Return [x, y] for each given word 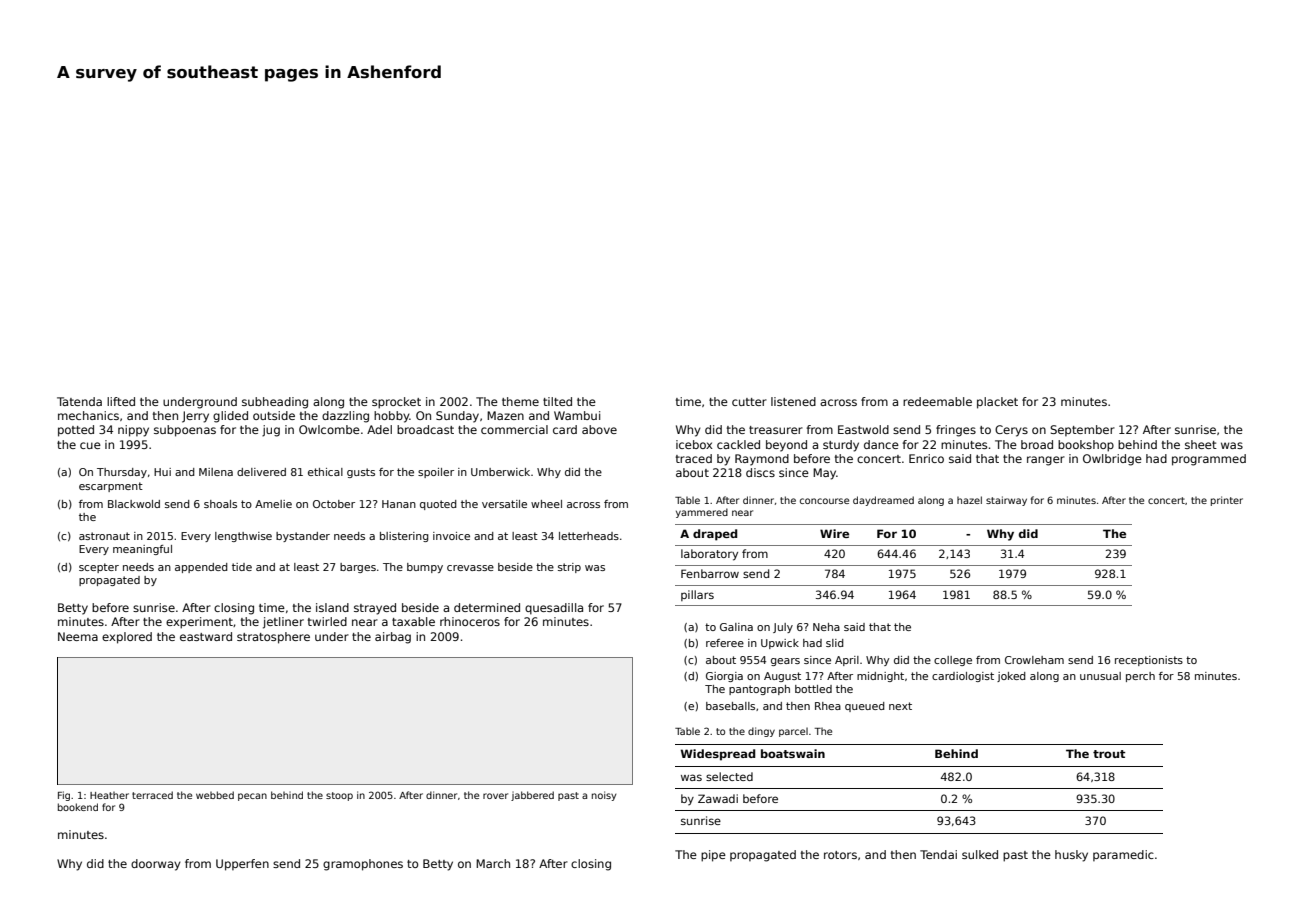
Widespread [718, 755]
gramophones [363, 865]
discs [760, 472]
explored [127, 638]
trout [1109, 754]
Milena [216, 472]
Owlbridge [1112, 460]
